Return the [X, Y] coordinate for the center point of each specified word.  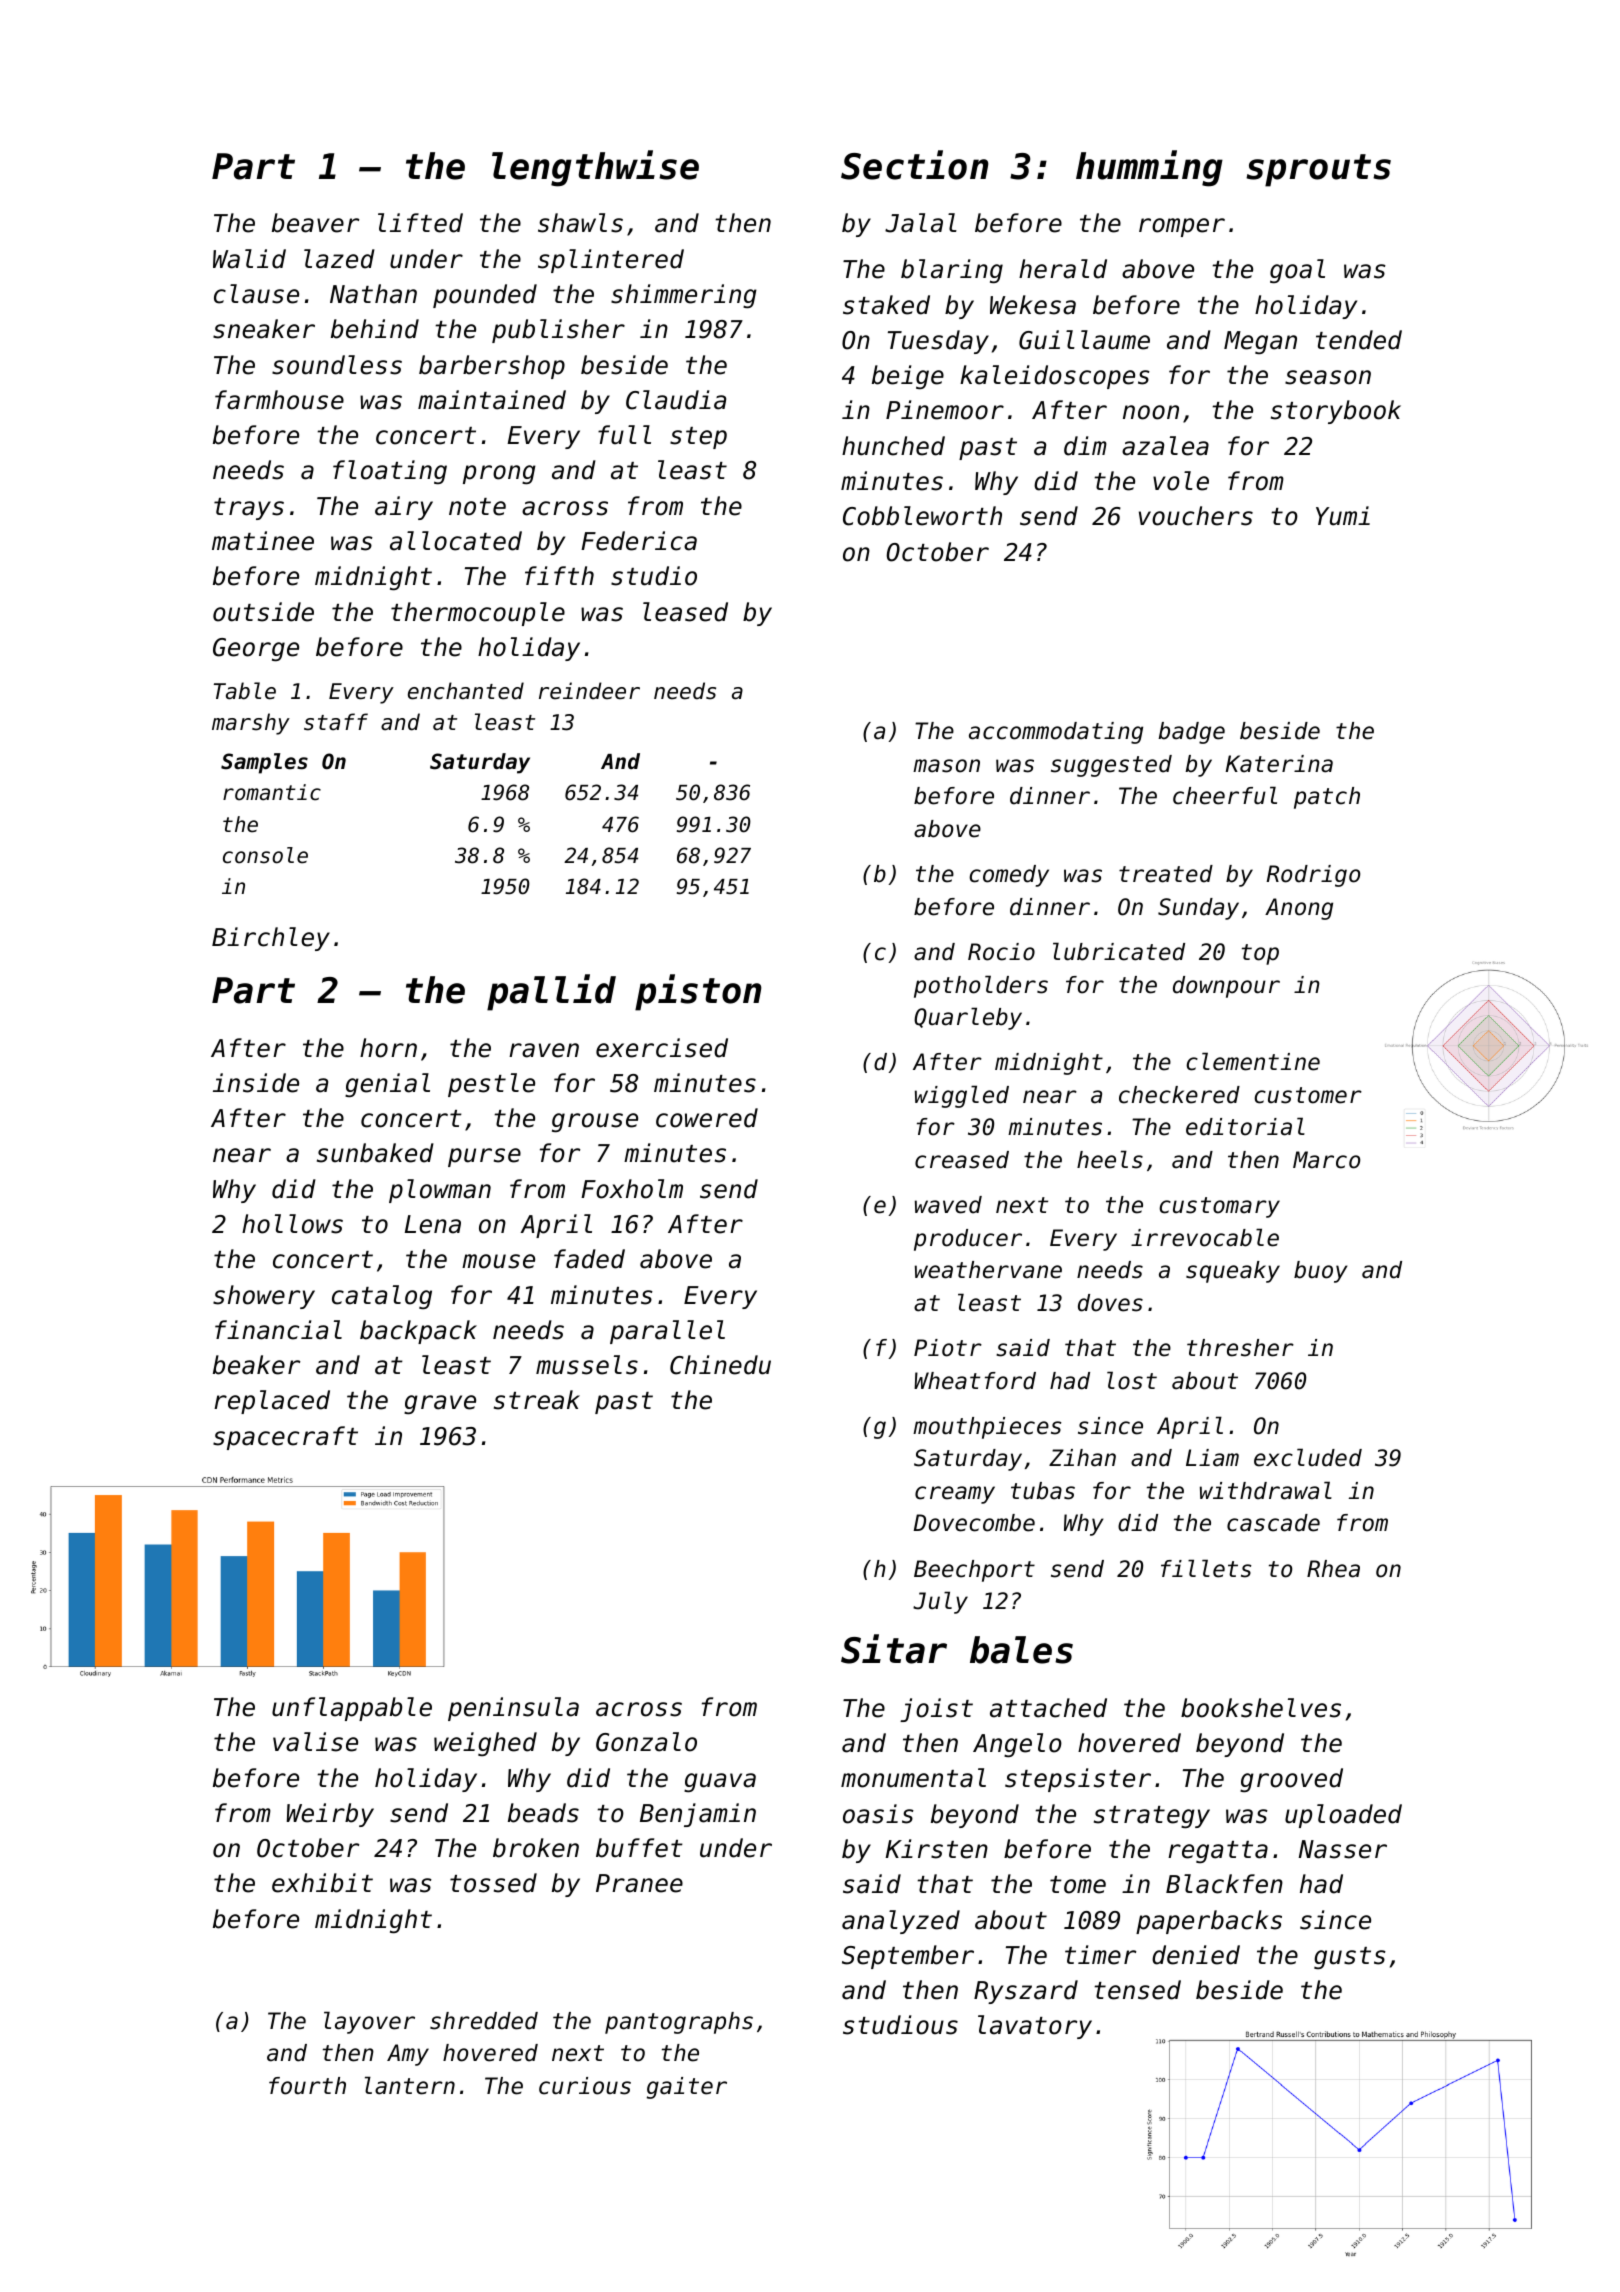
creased [962, 1160]
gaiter [687, 2088]
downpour [1226, 987]
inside [256, 1083]
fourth [307, 2086]
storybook [1336, 412]
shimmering [684, 296]
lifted [420, 223]
